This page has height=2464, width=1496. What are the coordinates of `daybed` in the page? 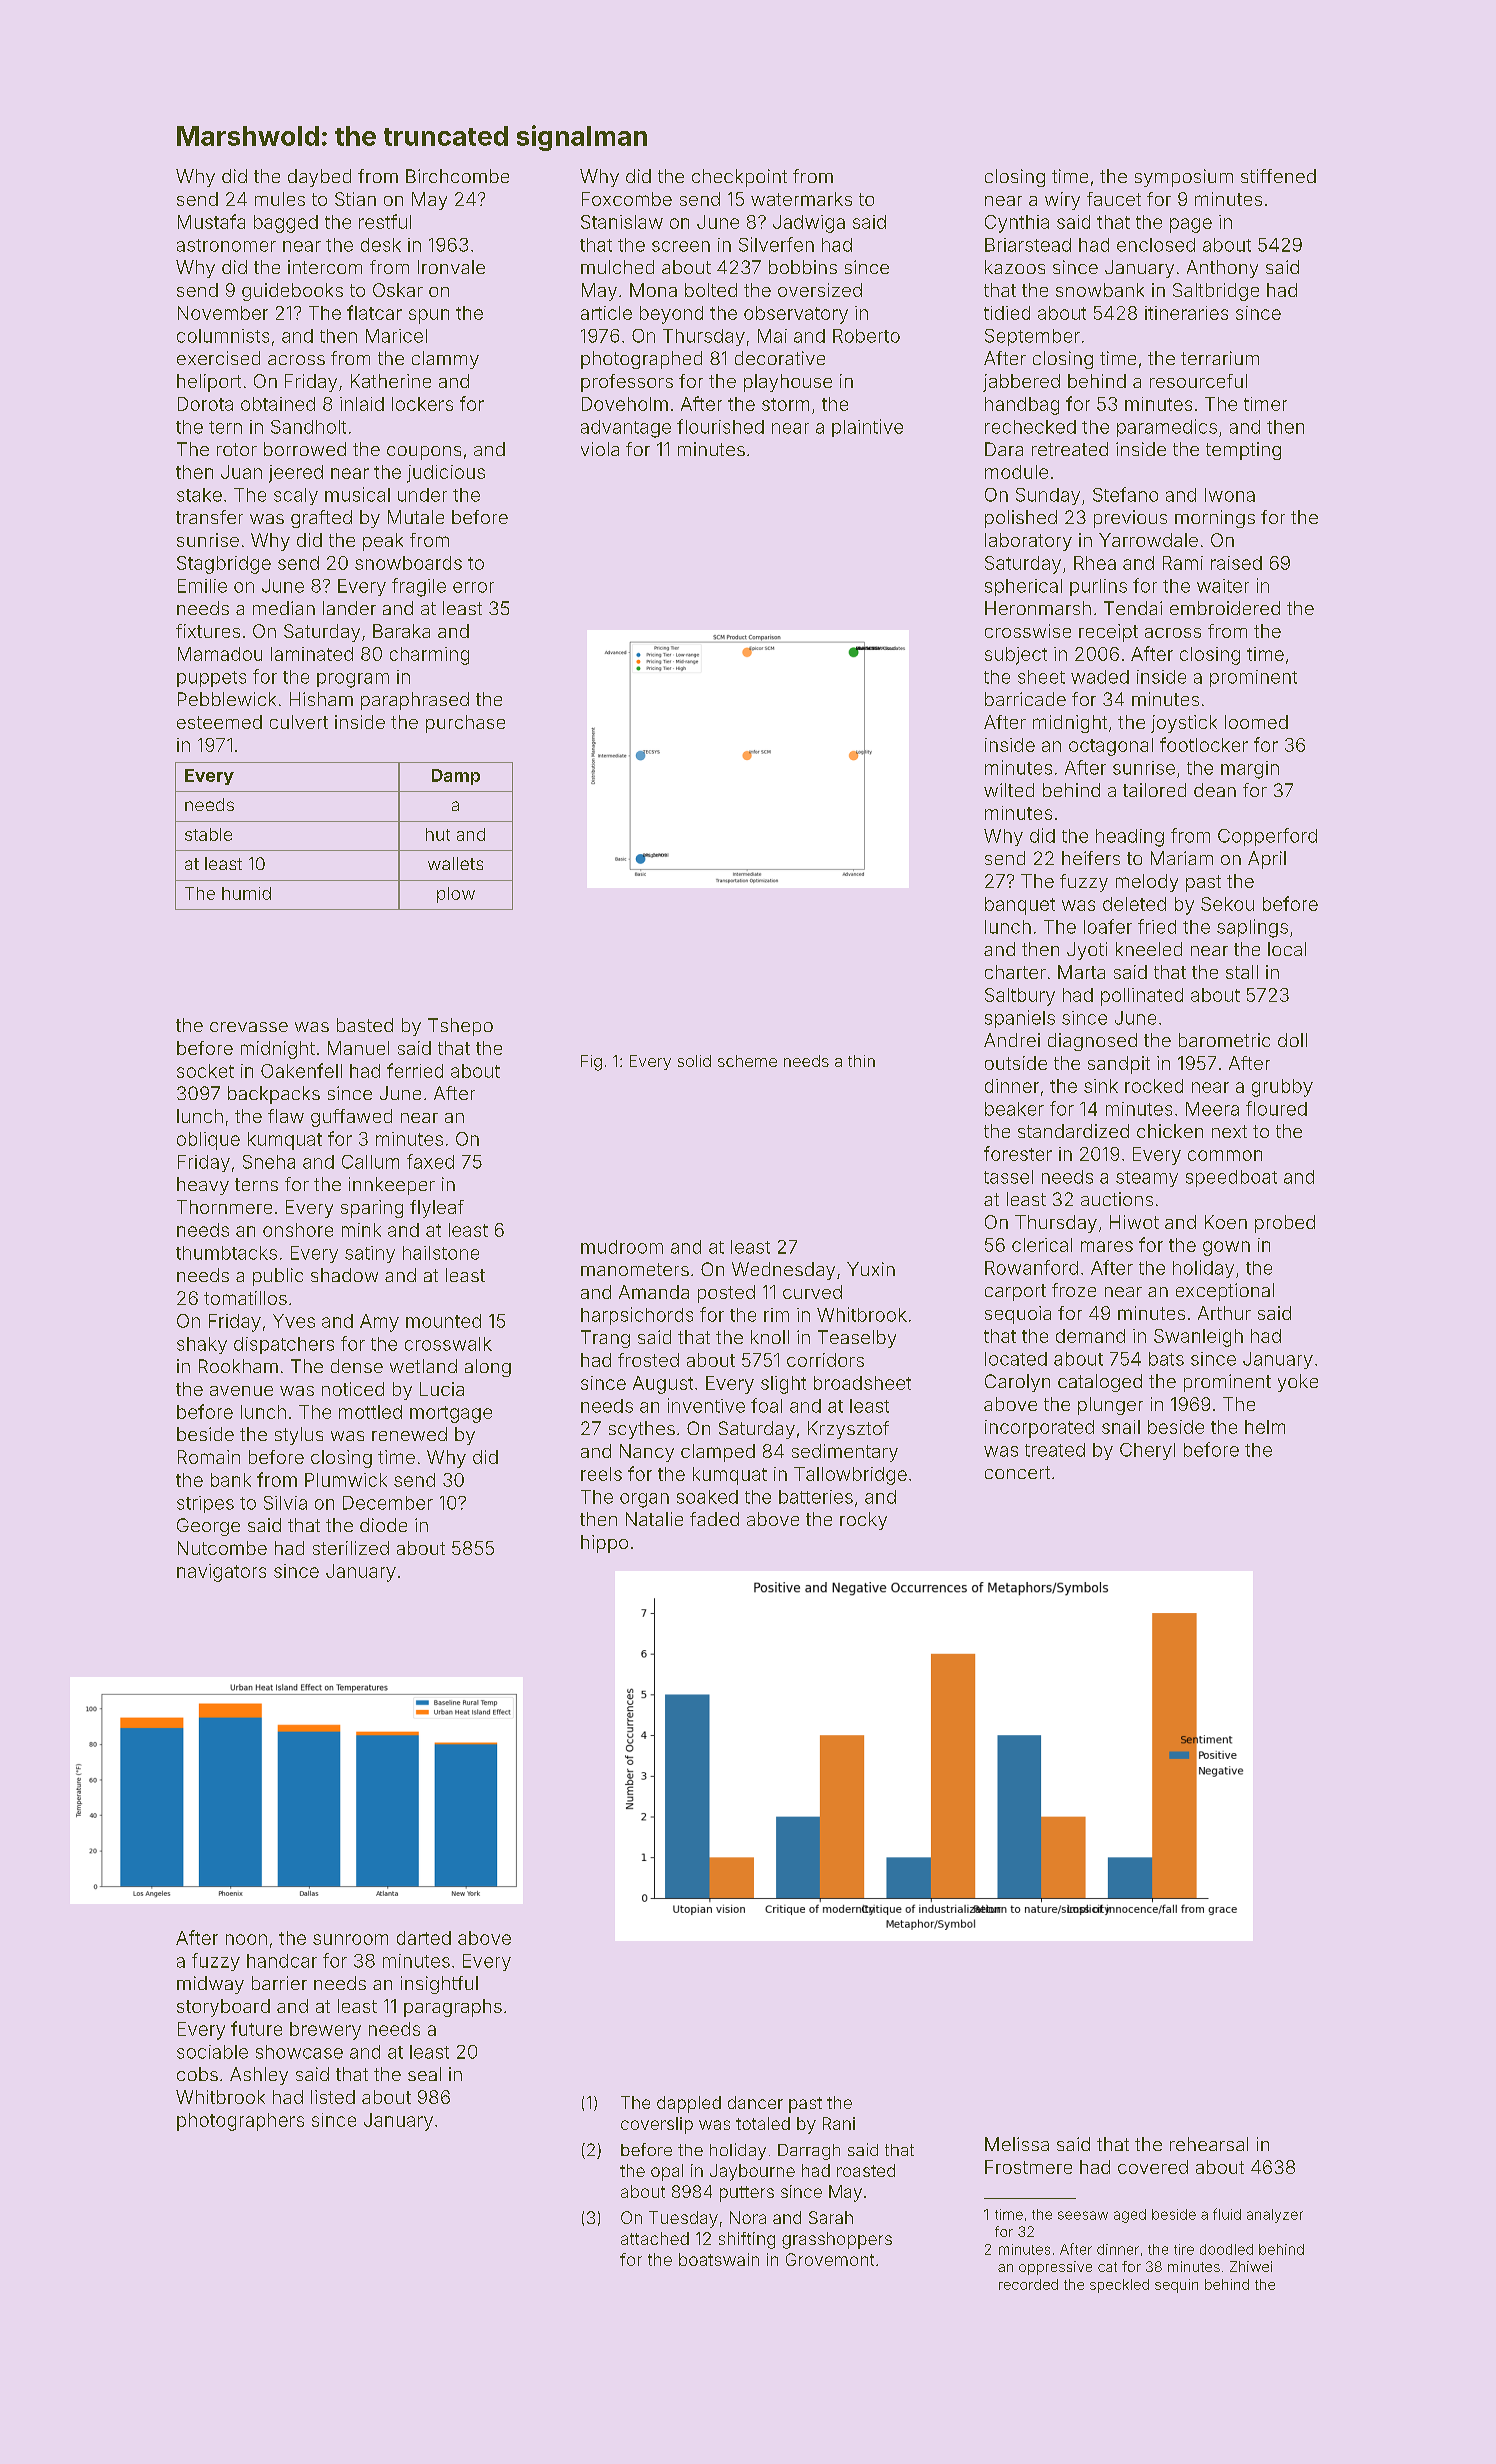 It's located at (319, 178).
